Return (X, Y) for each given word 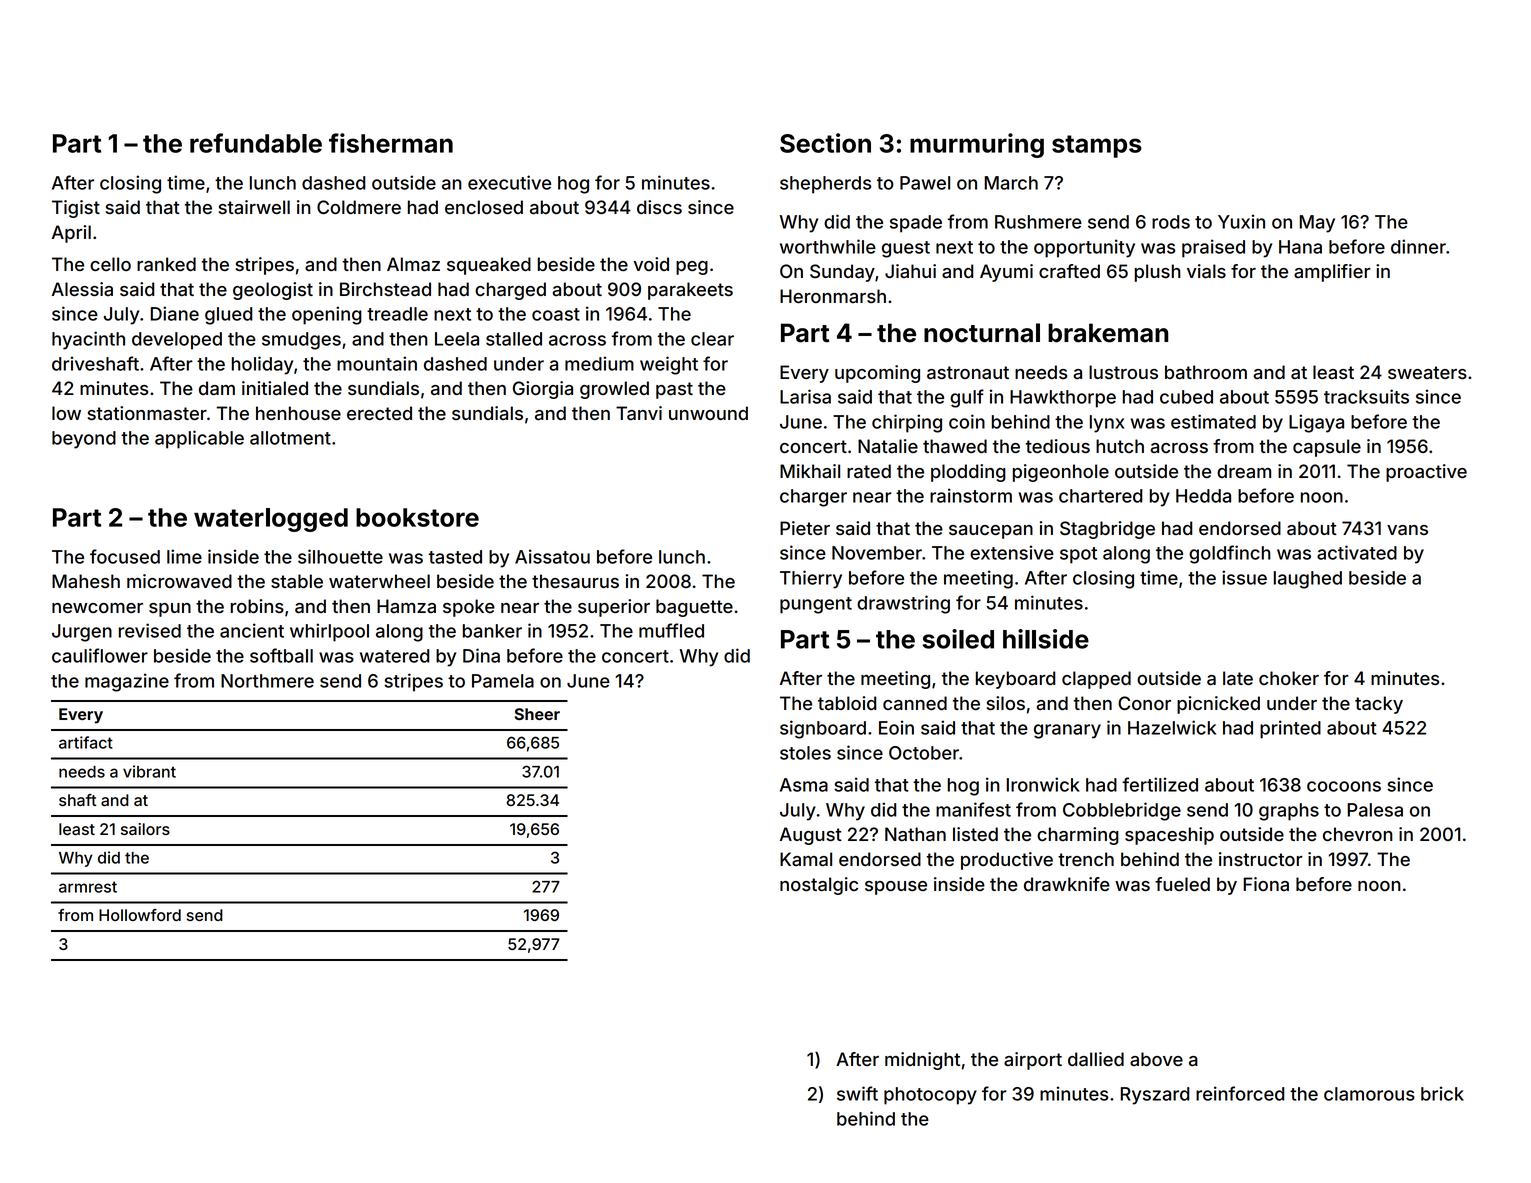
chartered (1100, 496)
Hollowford (140, 915)
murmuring (977, 145)
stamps (1097, 146)
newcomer (97, 608)
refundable (256, 143)
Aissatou (552, 556)
